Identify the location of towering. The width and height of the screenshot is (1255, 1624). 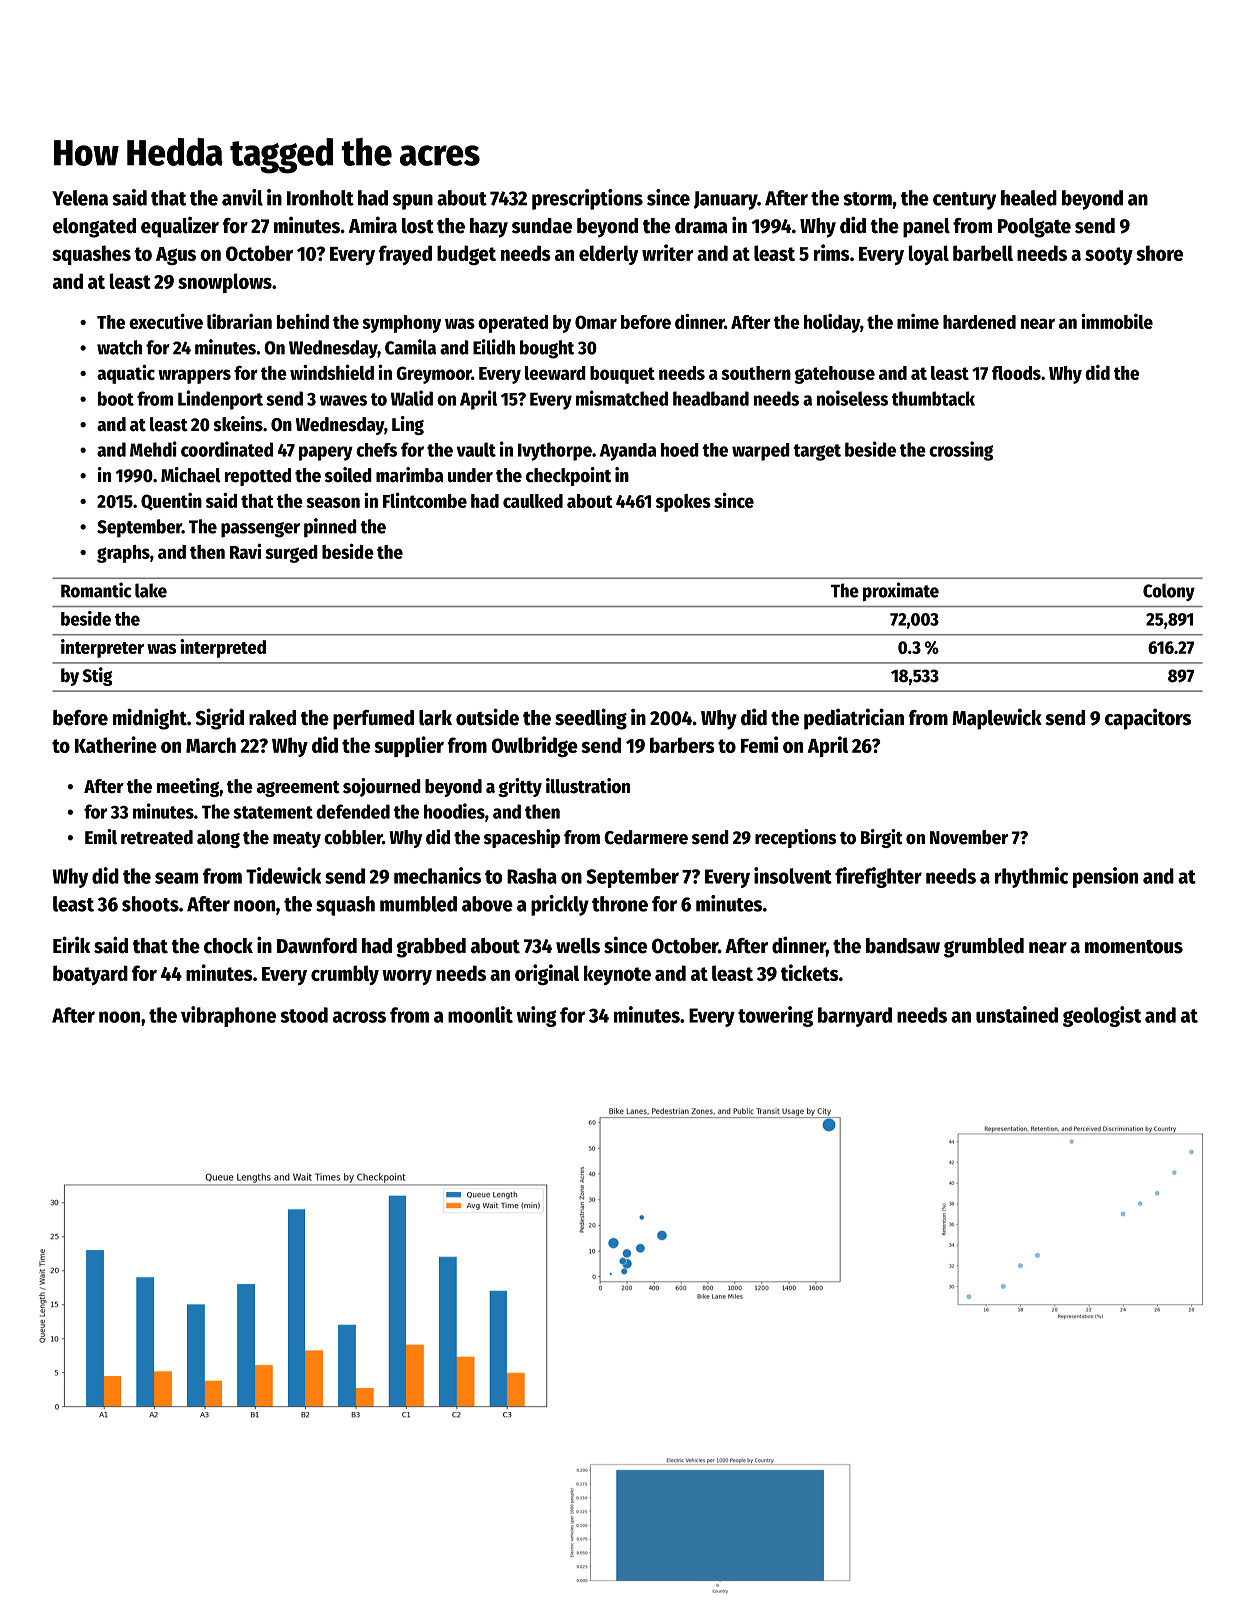
(775, 1016).
